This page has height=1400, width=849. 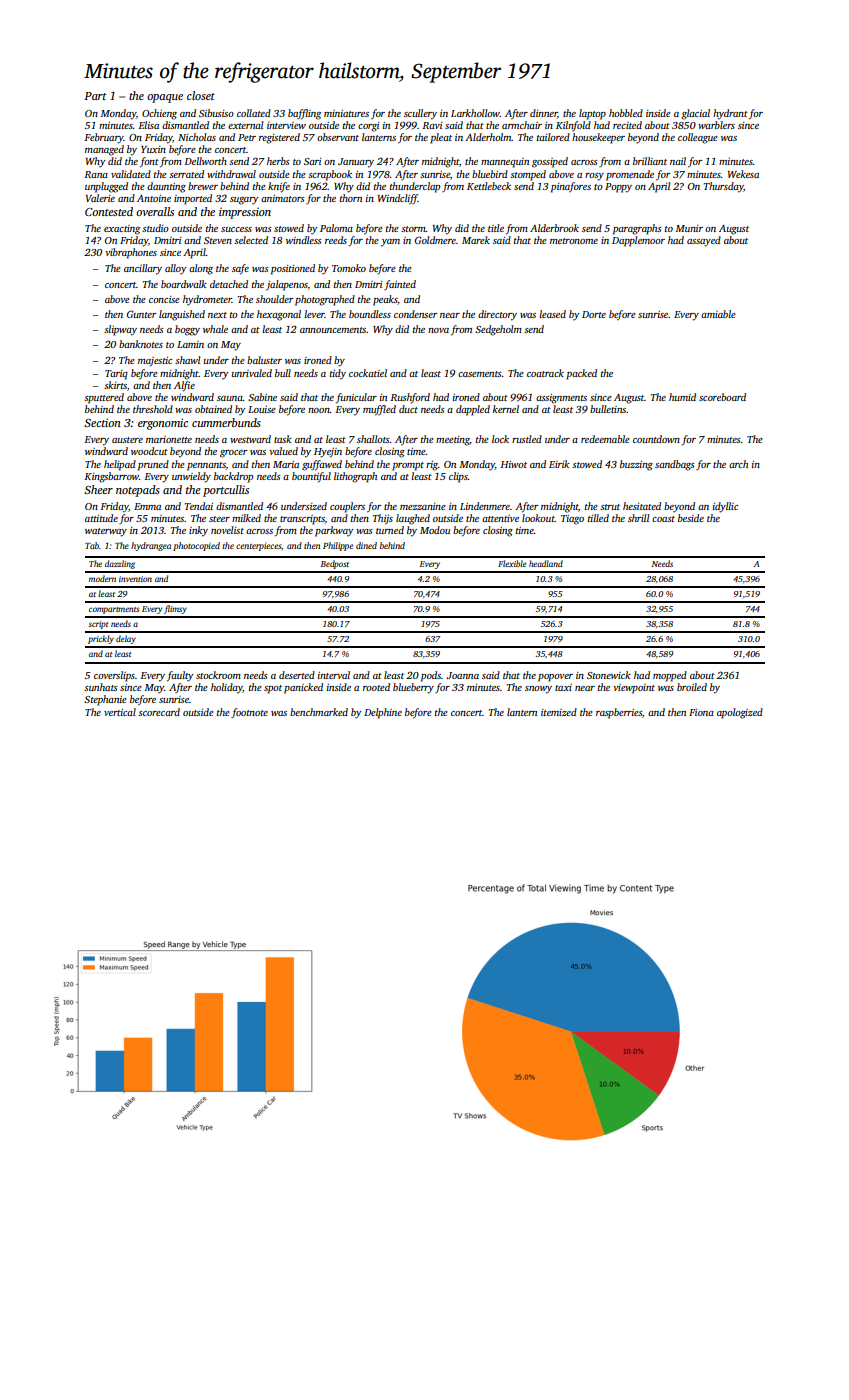 I want to click on directory, so click(x=497, y=315).
